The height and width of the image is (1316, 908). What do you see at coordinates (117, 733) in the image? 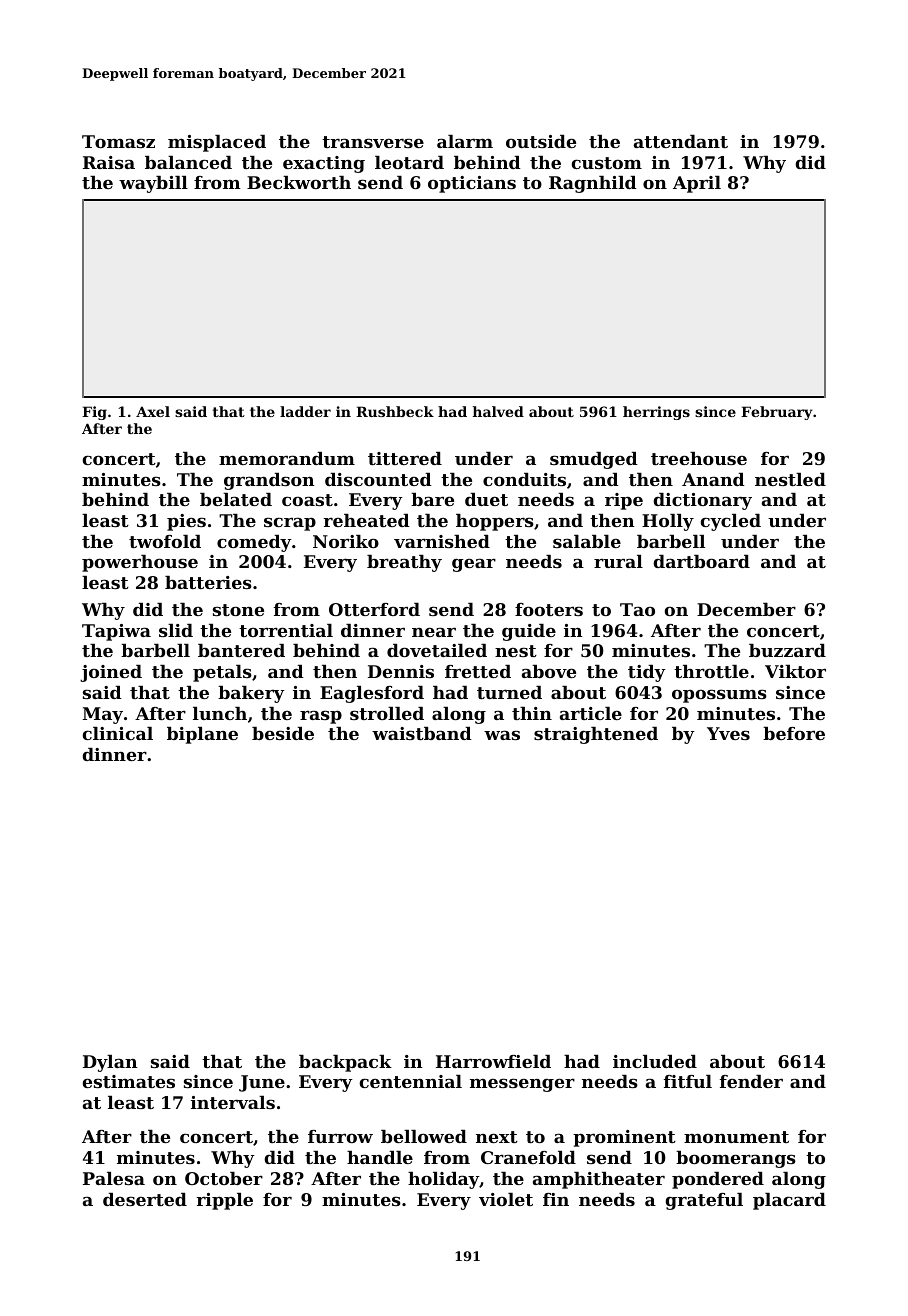
I see `clinical` at bounding box center [117, 733].
